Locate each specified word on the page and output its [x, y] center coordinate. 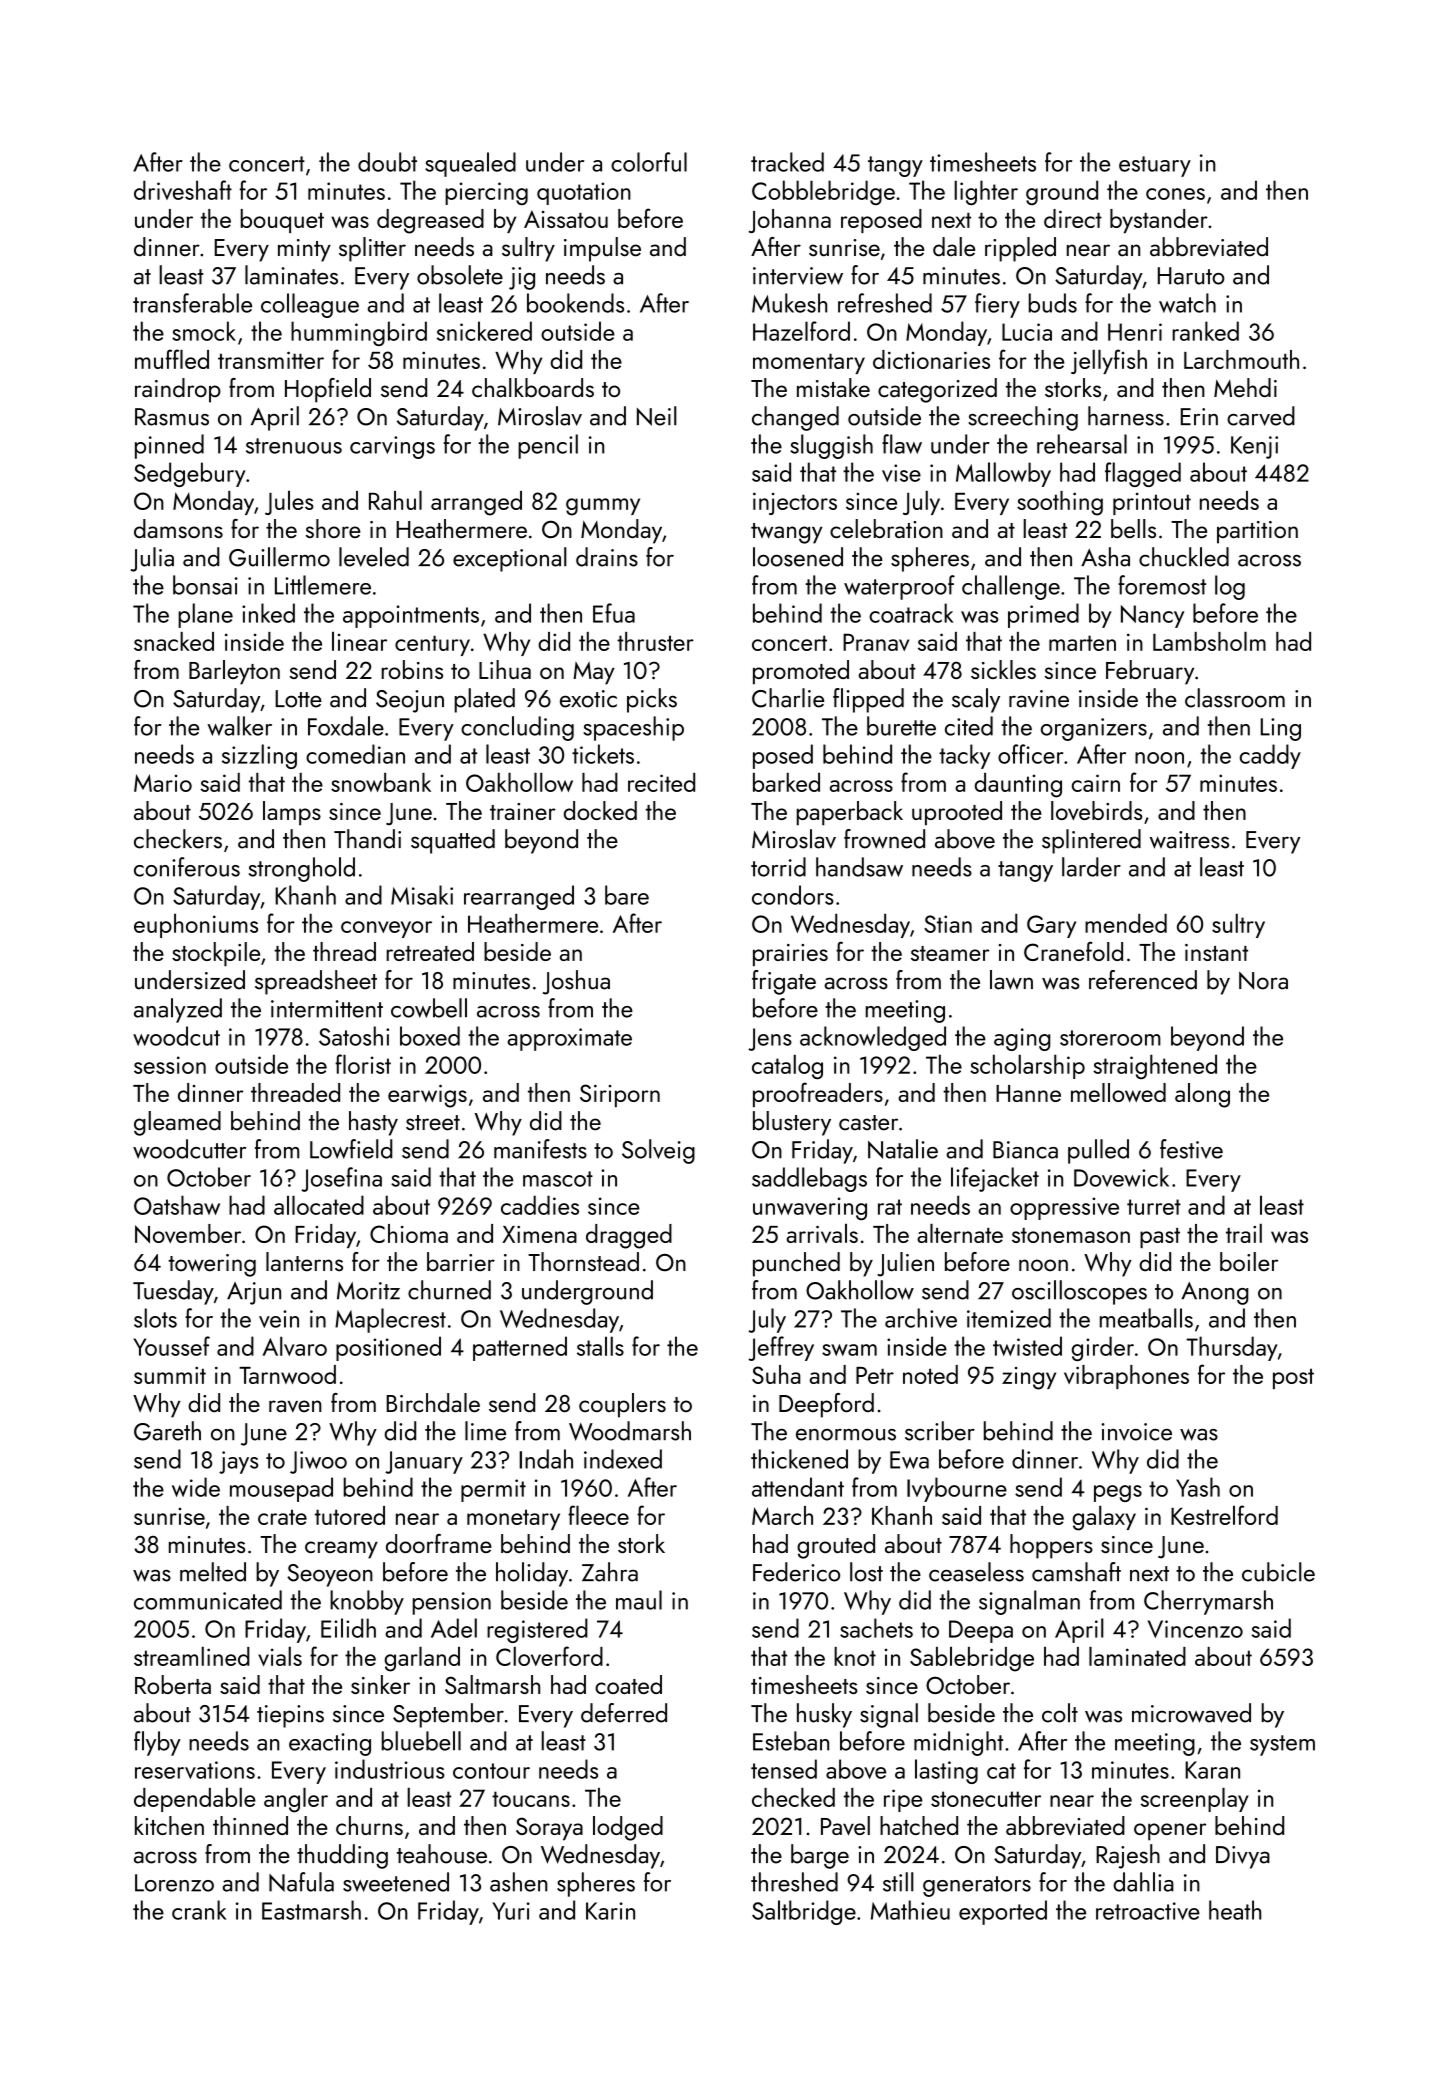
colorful [649, 162]
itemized [1009, 1318]
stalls [600, 1346]
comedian [355, 754]
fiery [997, 305]
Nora [1263, 980]
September [448, 1715]
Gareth [167, 1431]
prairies [790, 955]
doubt [387, 162]
